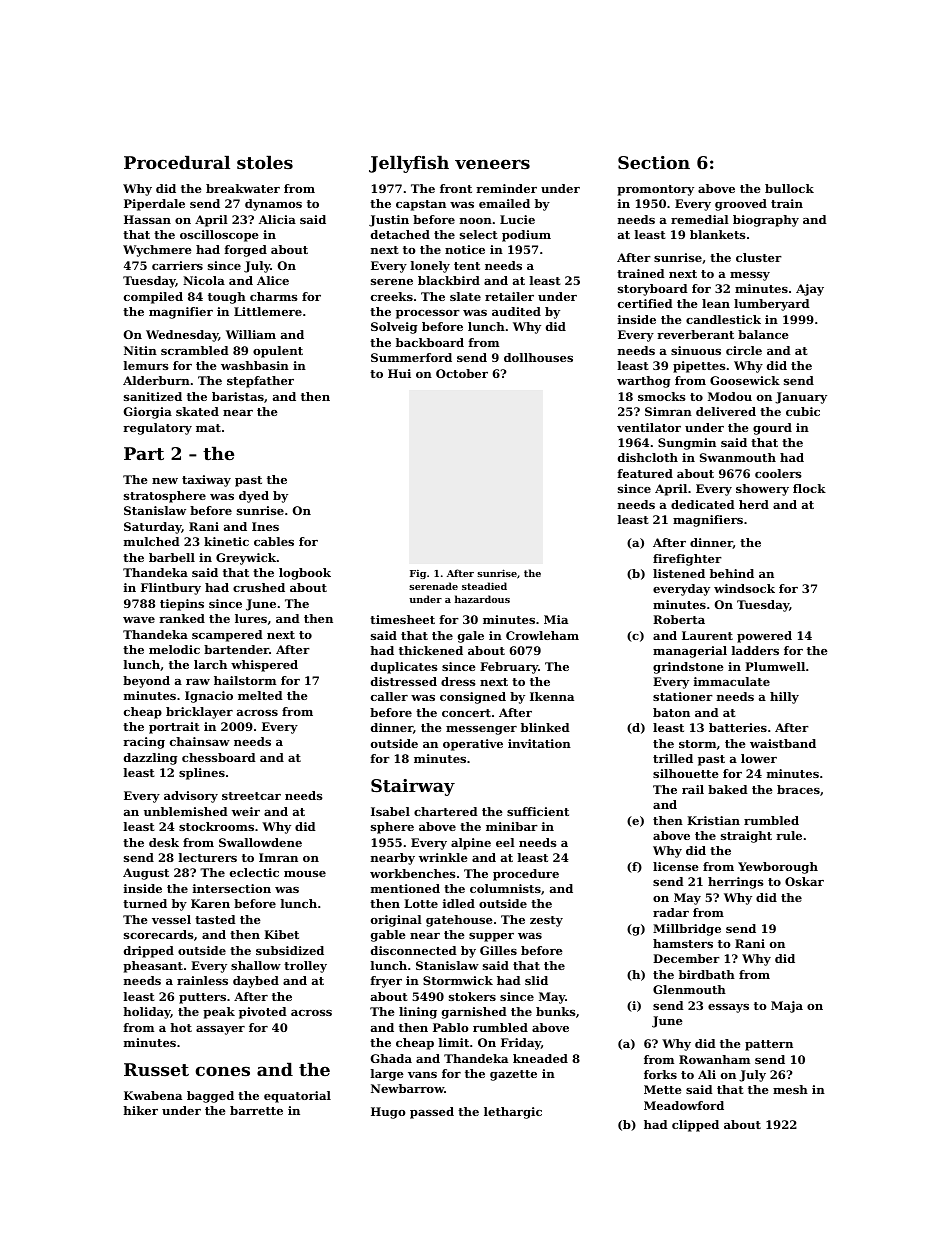  What do you see at coordinates (655, 190) in the image?
I see `promontory` at bounding box center [655, 190].
